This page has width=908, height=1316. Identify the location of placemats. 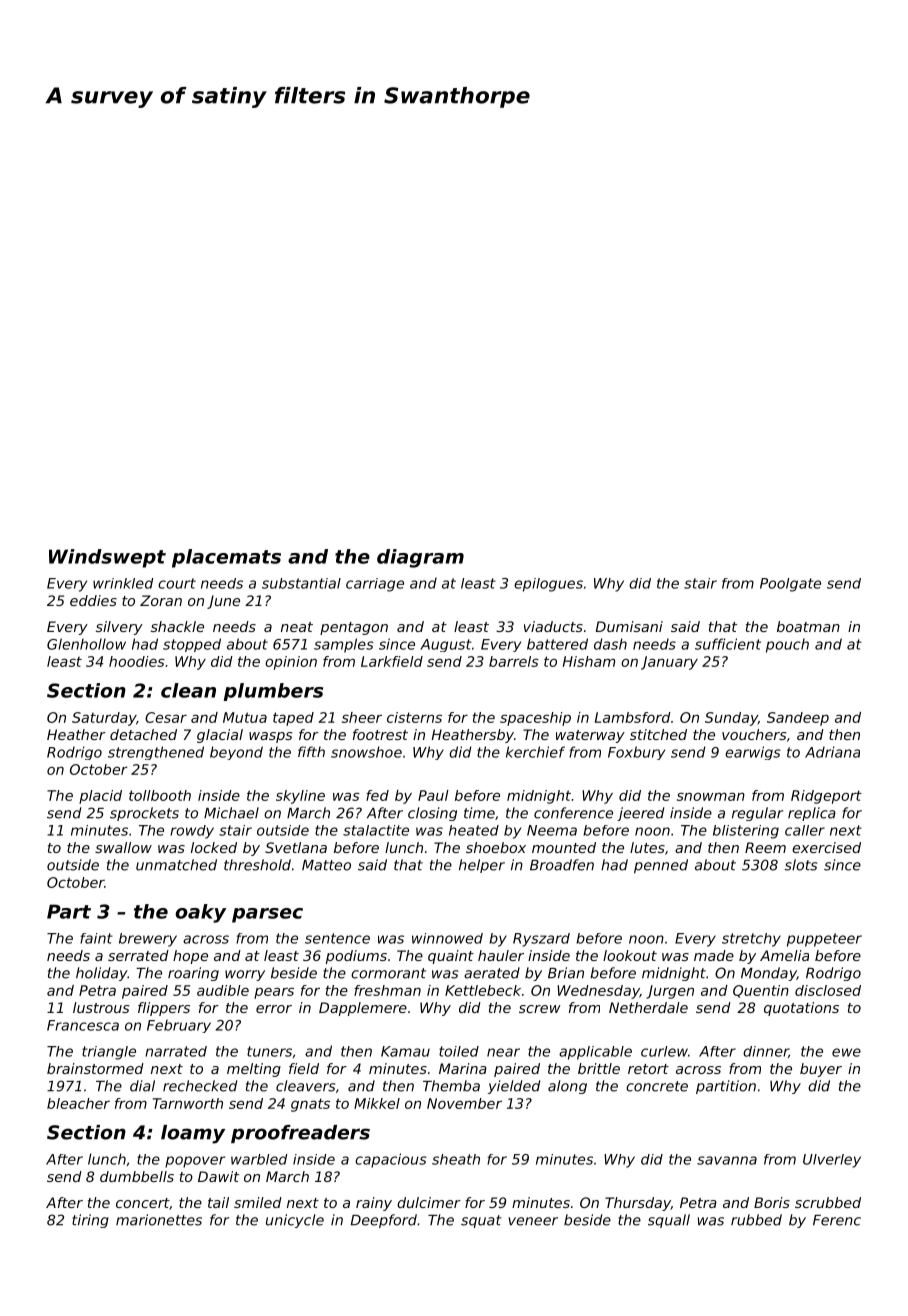
(226, 558).
